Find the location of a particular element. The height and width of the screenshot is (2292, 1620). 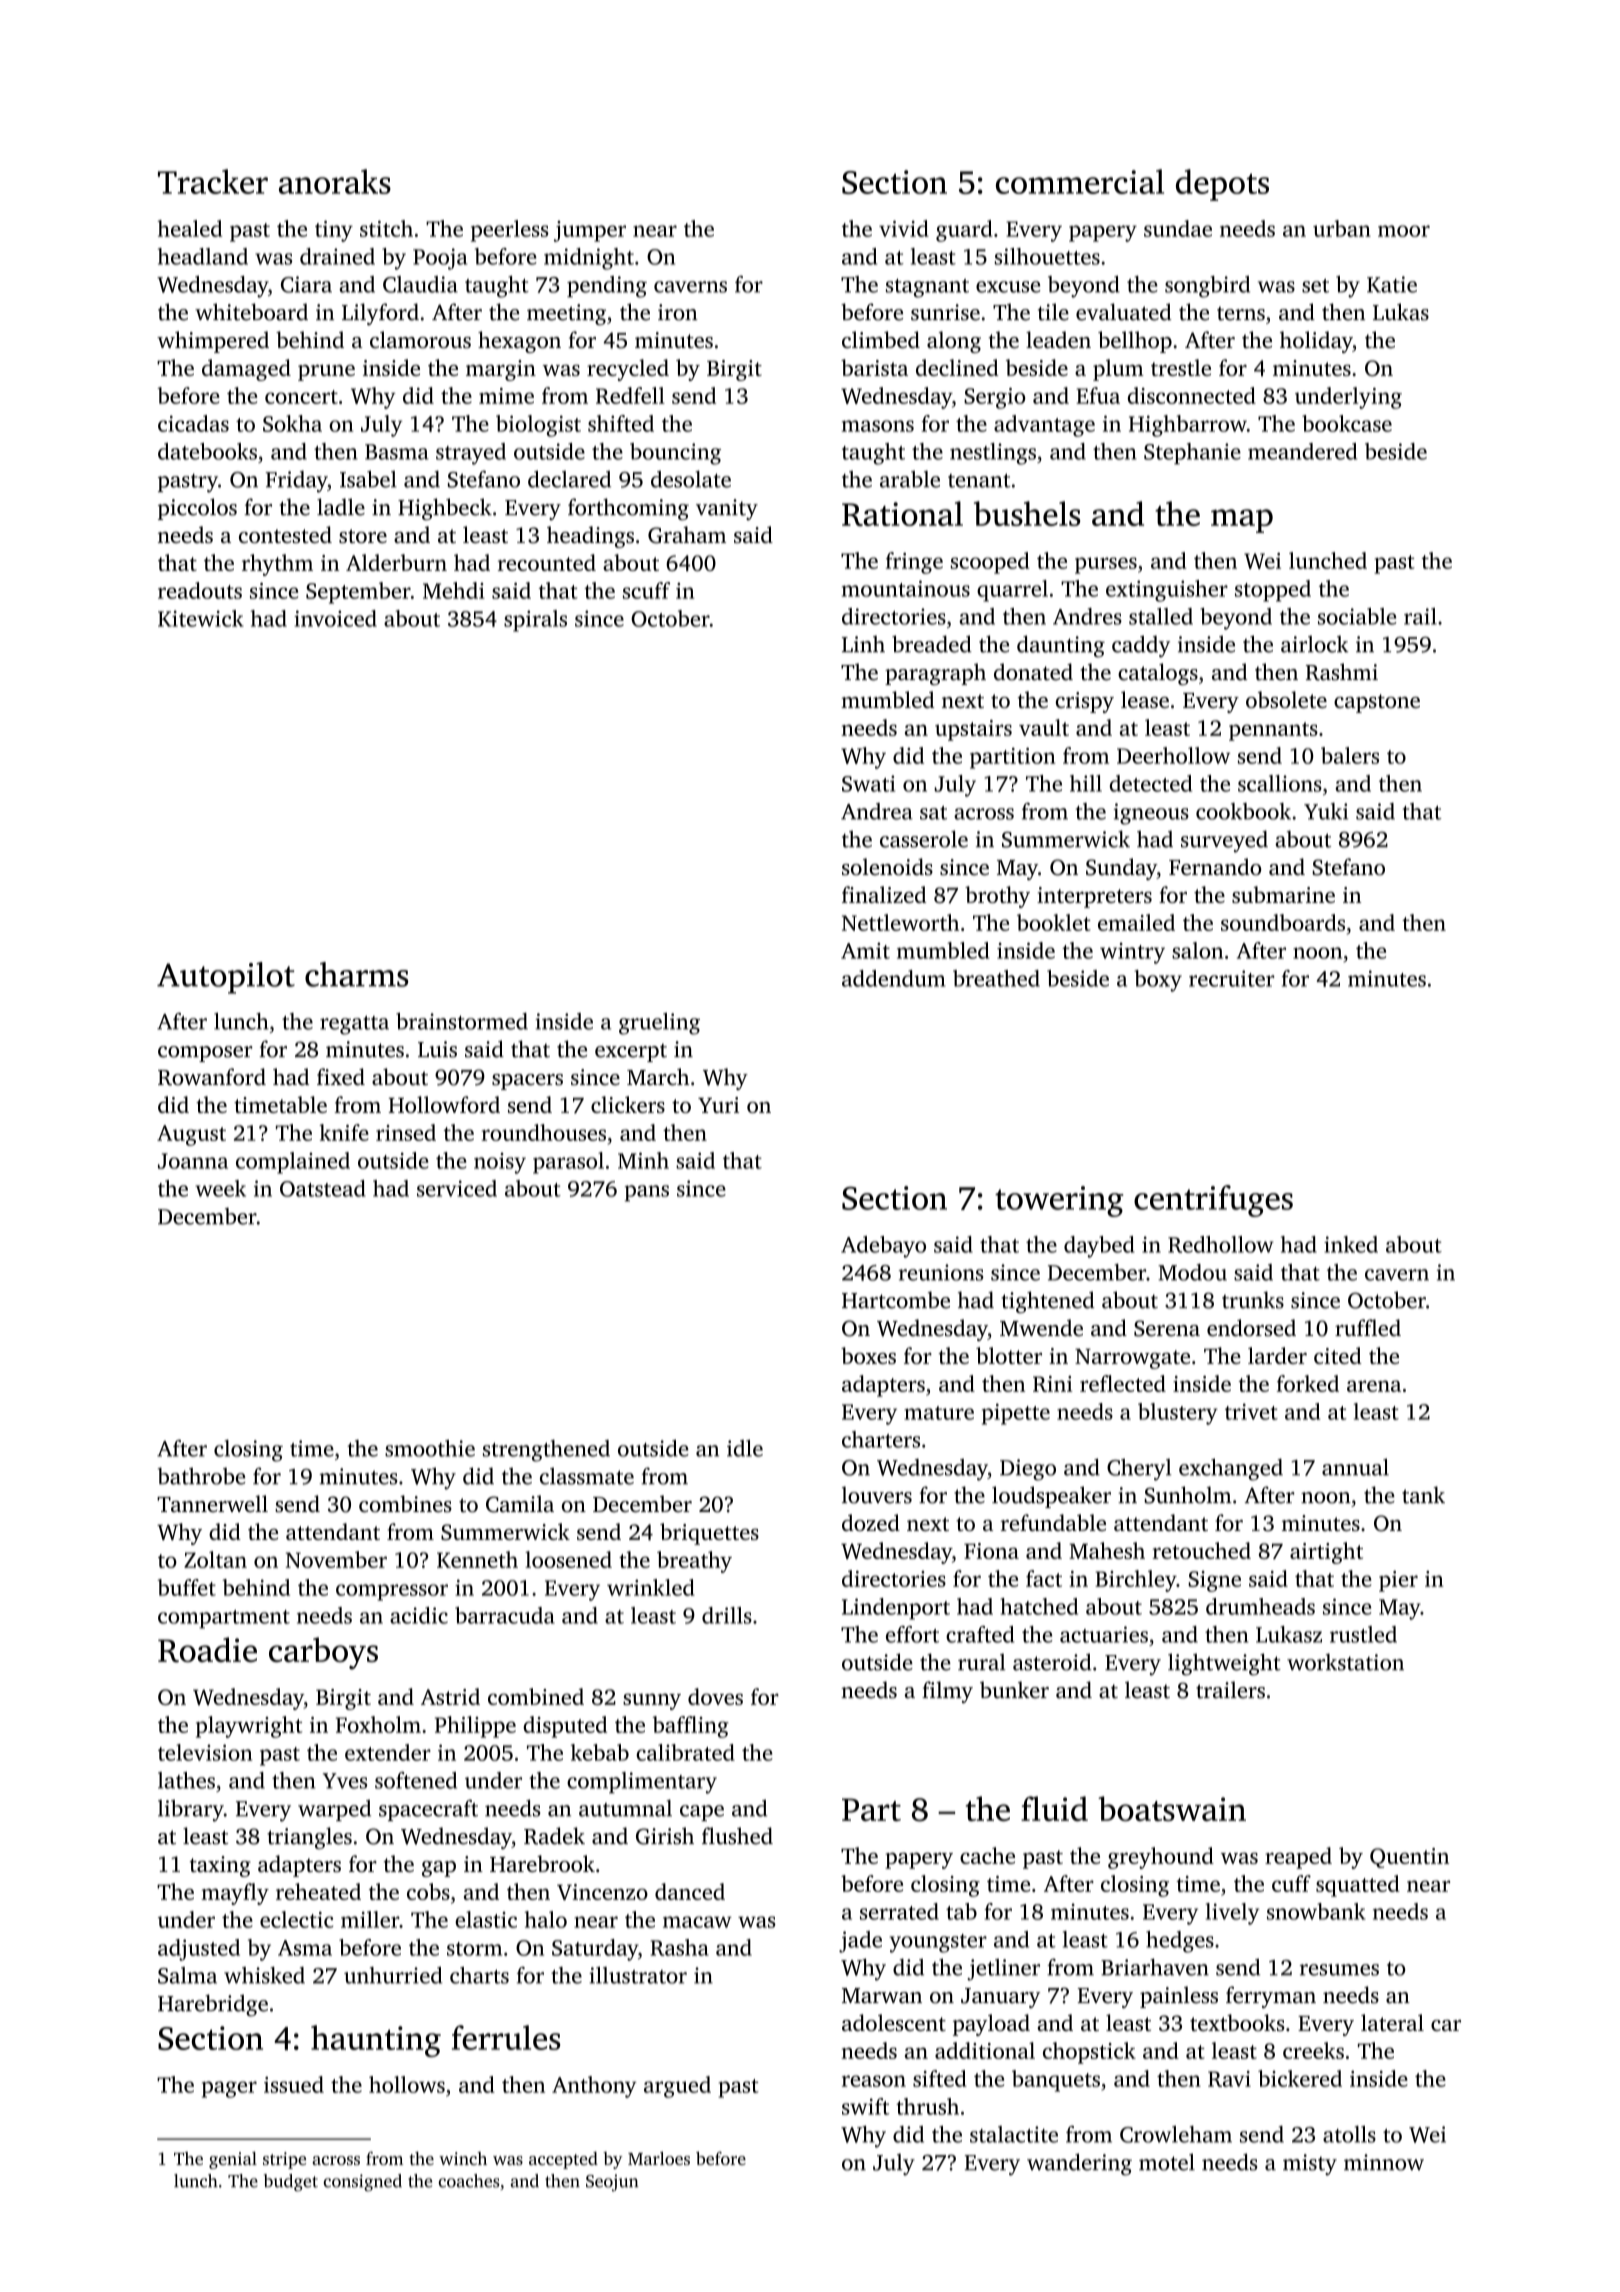

coaches is located at coordinates (469, 2181).
